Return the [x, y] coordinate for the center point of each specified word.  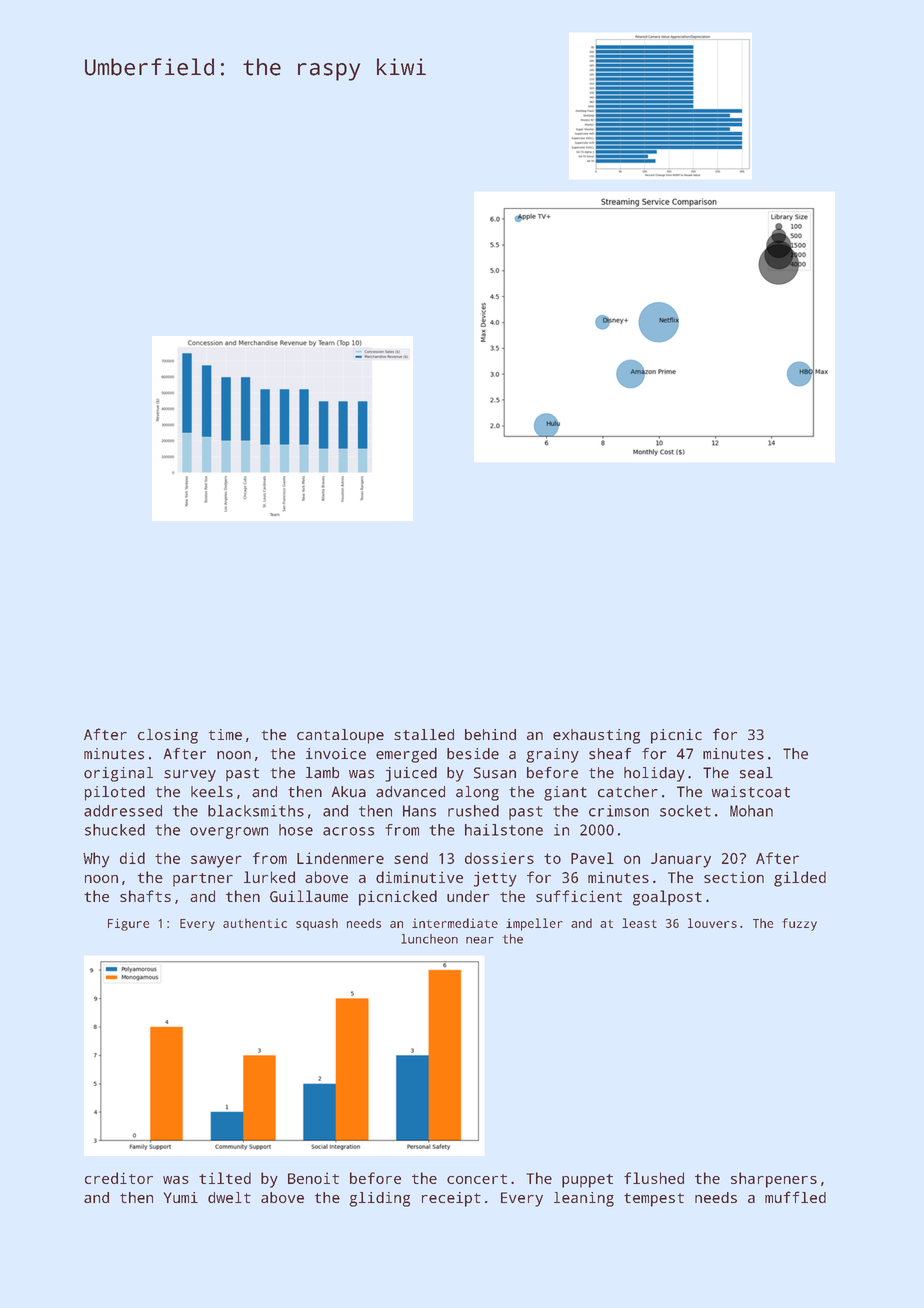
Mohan [751, 811]
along [477, 793]
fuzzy [799, 924]
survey [190, 776]
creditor [119, 1178]
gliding [379, 1199]
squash [317, 924]
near [480, 940]
